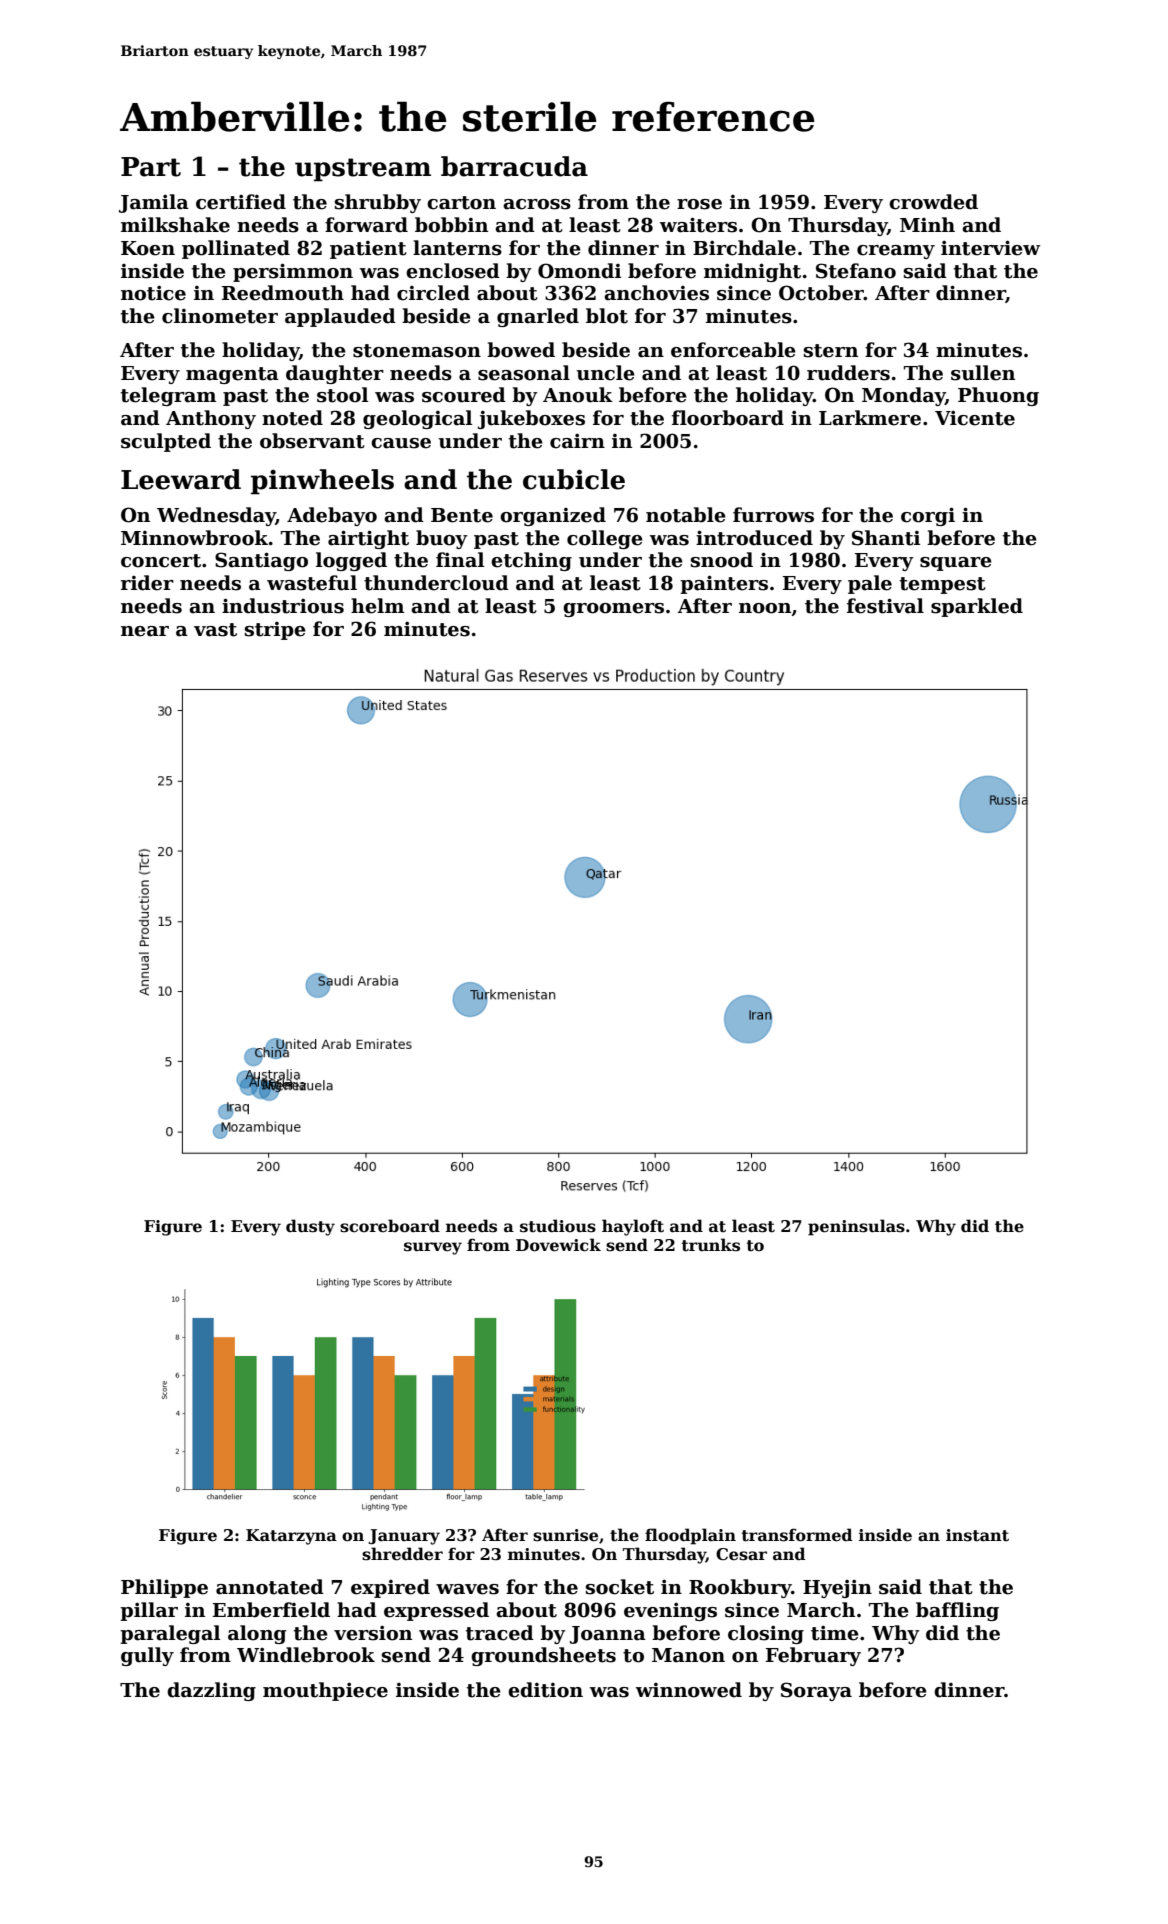 This screenshot has height=1924, width=1168. Describe the element at coordinates (690, 1536) in the screenshot. I see `floodplain` at that location.
